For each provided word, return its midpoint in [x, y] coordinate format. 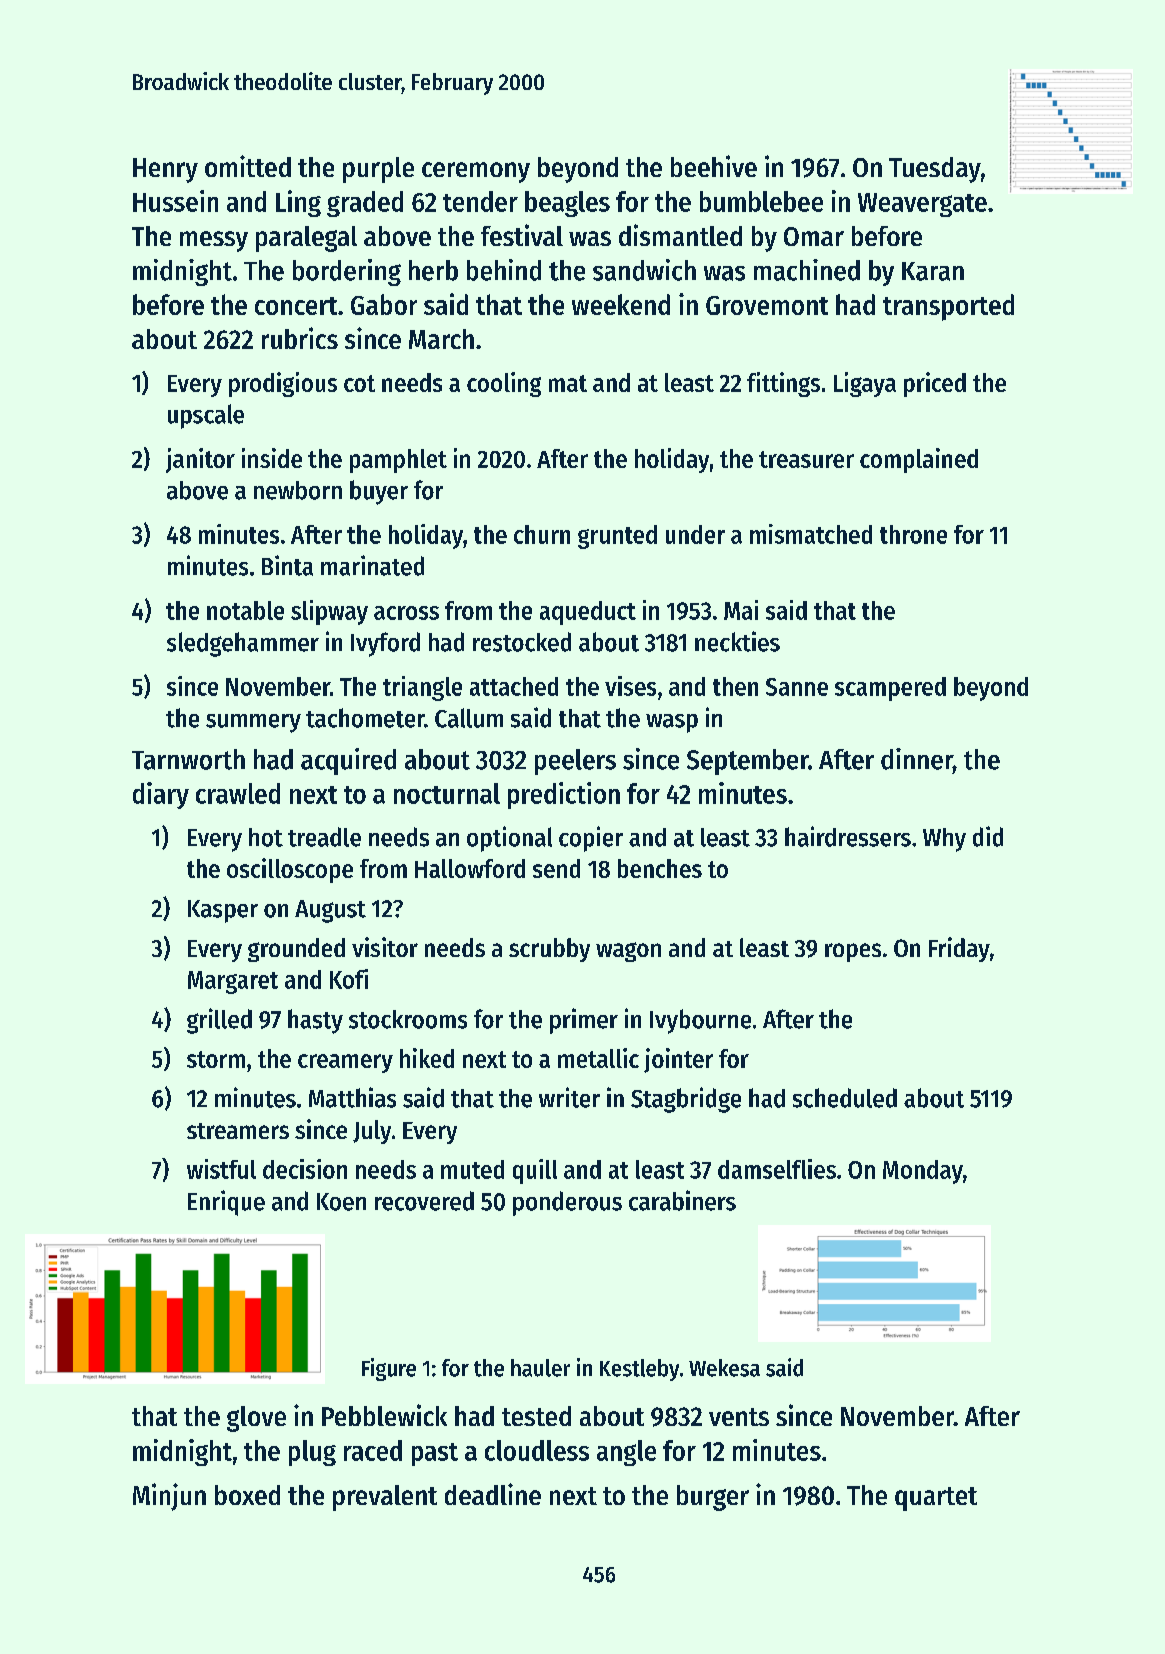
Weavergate [922, 205]
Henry [165, 170]
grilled [219, 1021]
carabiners [682, 1200]
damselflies [777, 1169]
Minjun [169, 1497]
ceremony [476, 172]
